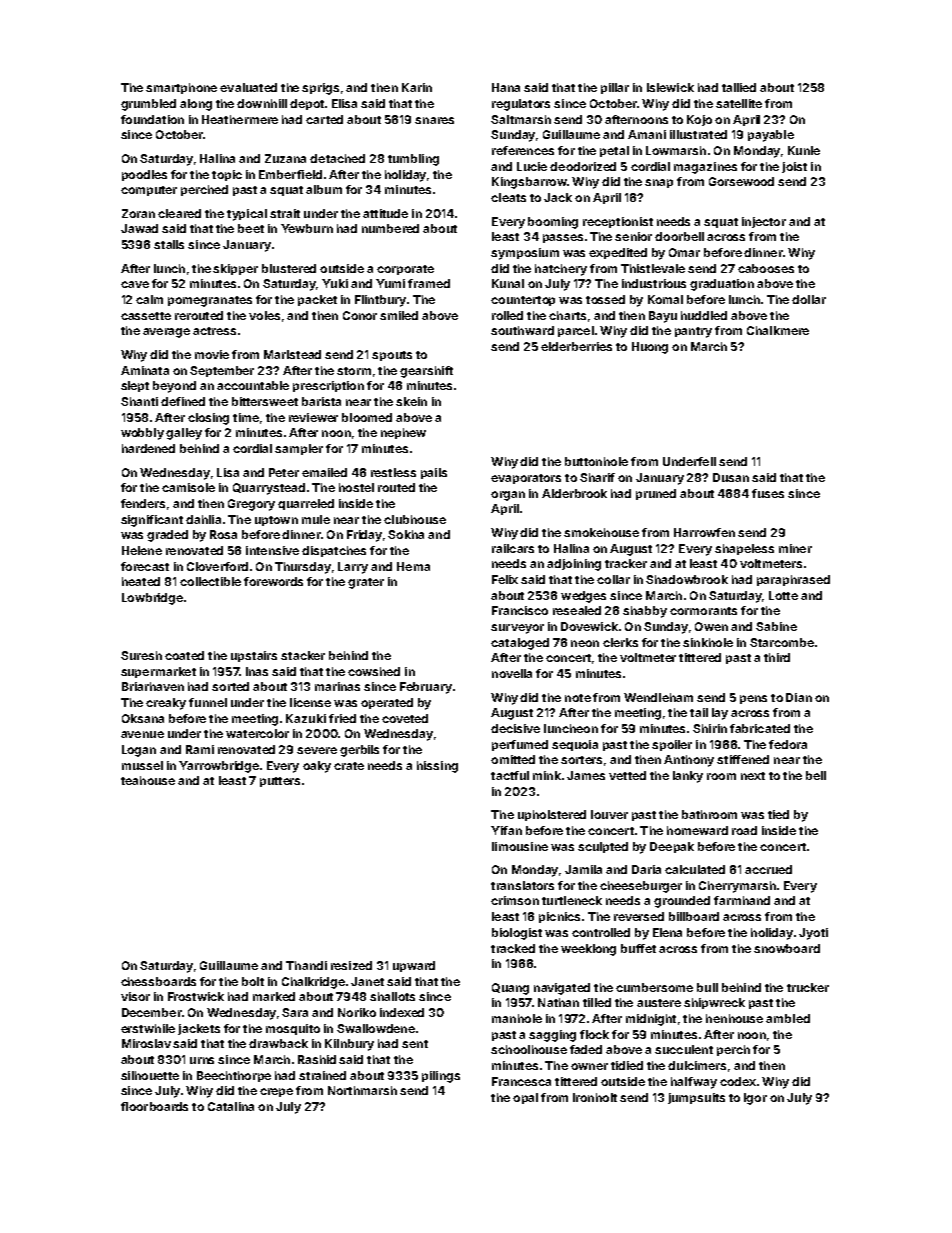 The image size is (952, 1233). Describe the element at coordinates (768, 493) in the document. I see `fuses` at that location.
